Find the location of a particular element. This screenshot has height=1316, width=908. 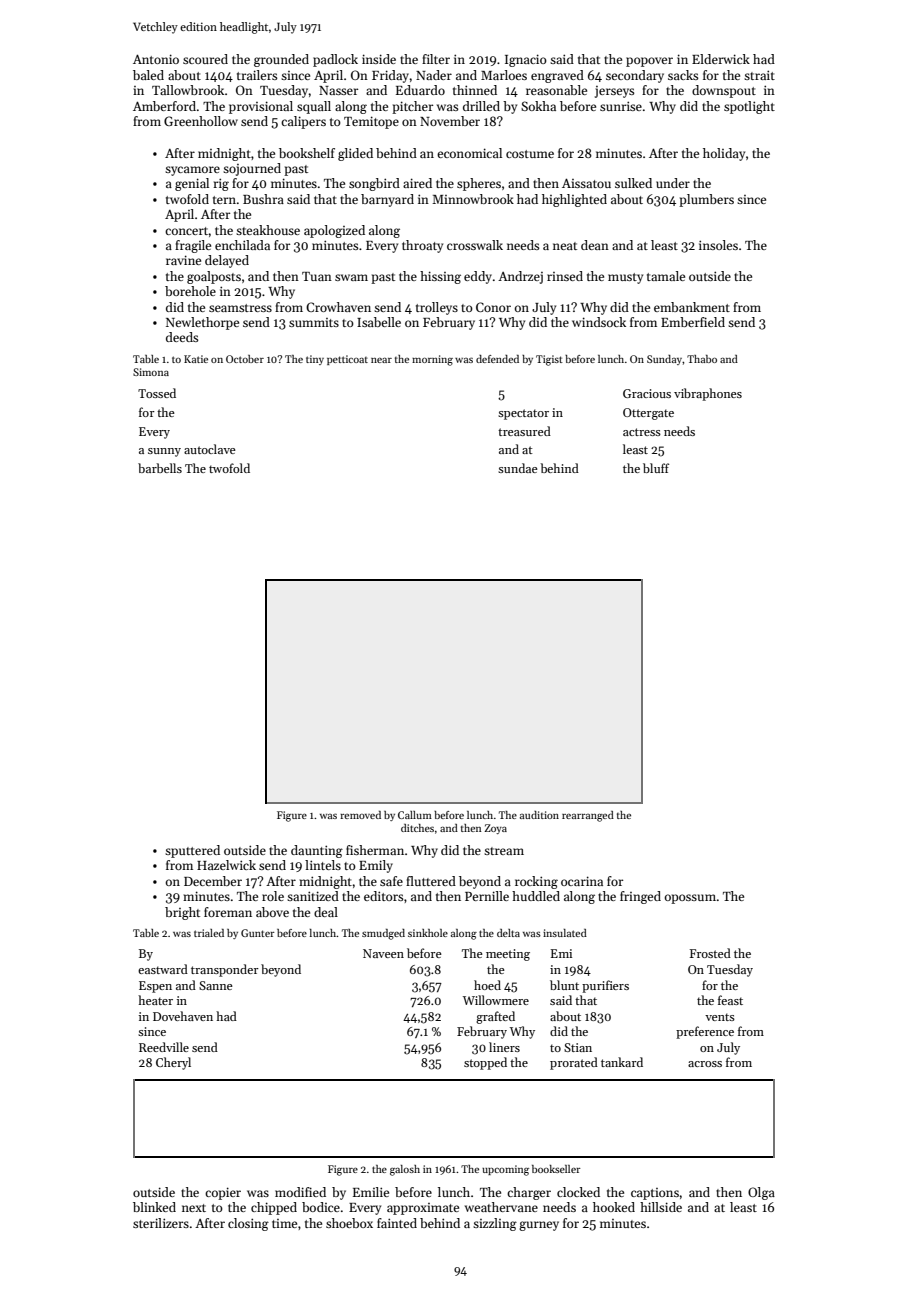

captions is located at coordinates (655, 1194).
